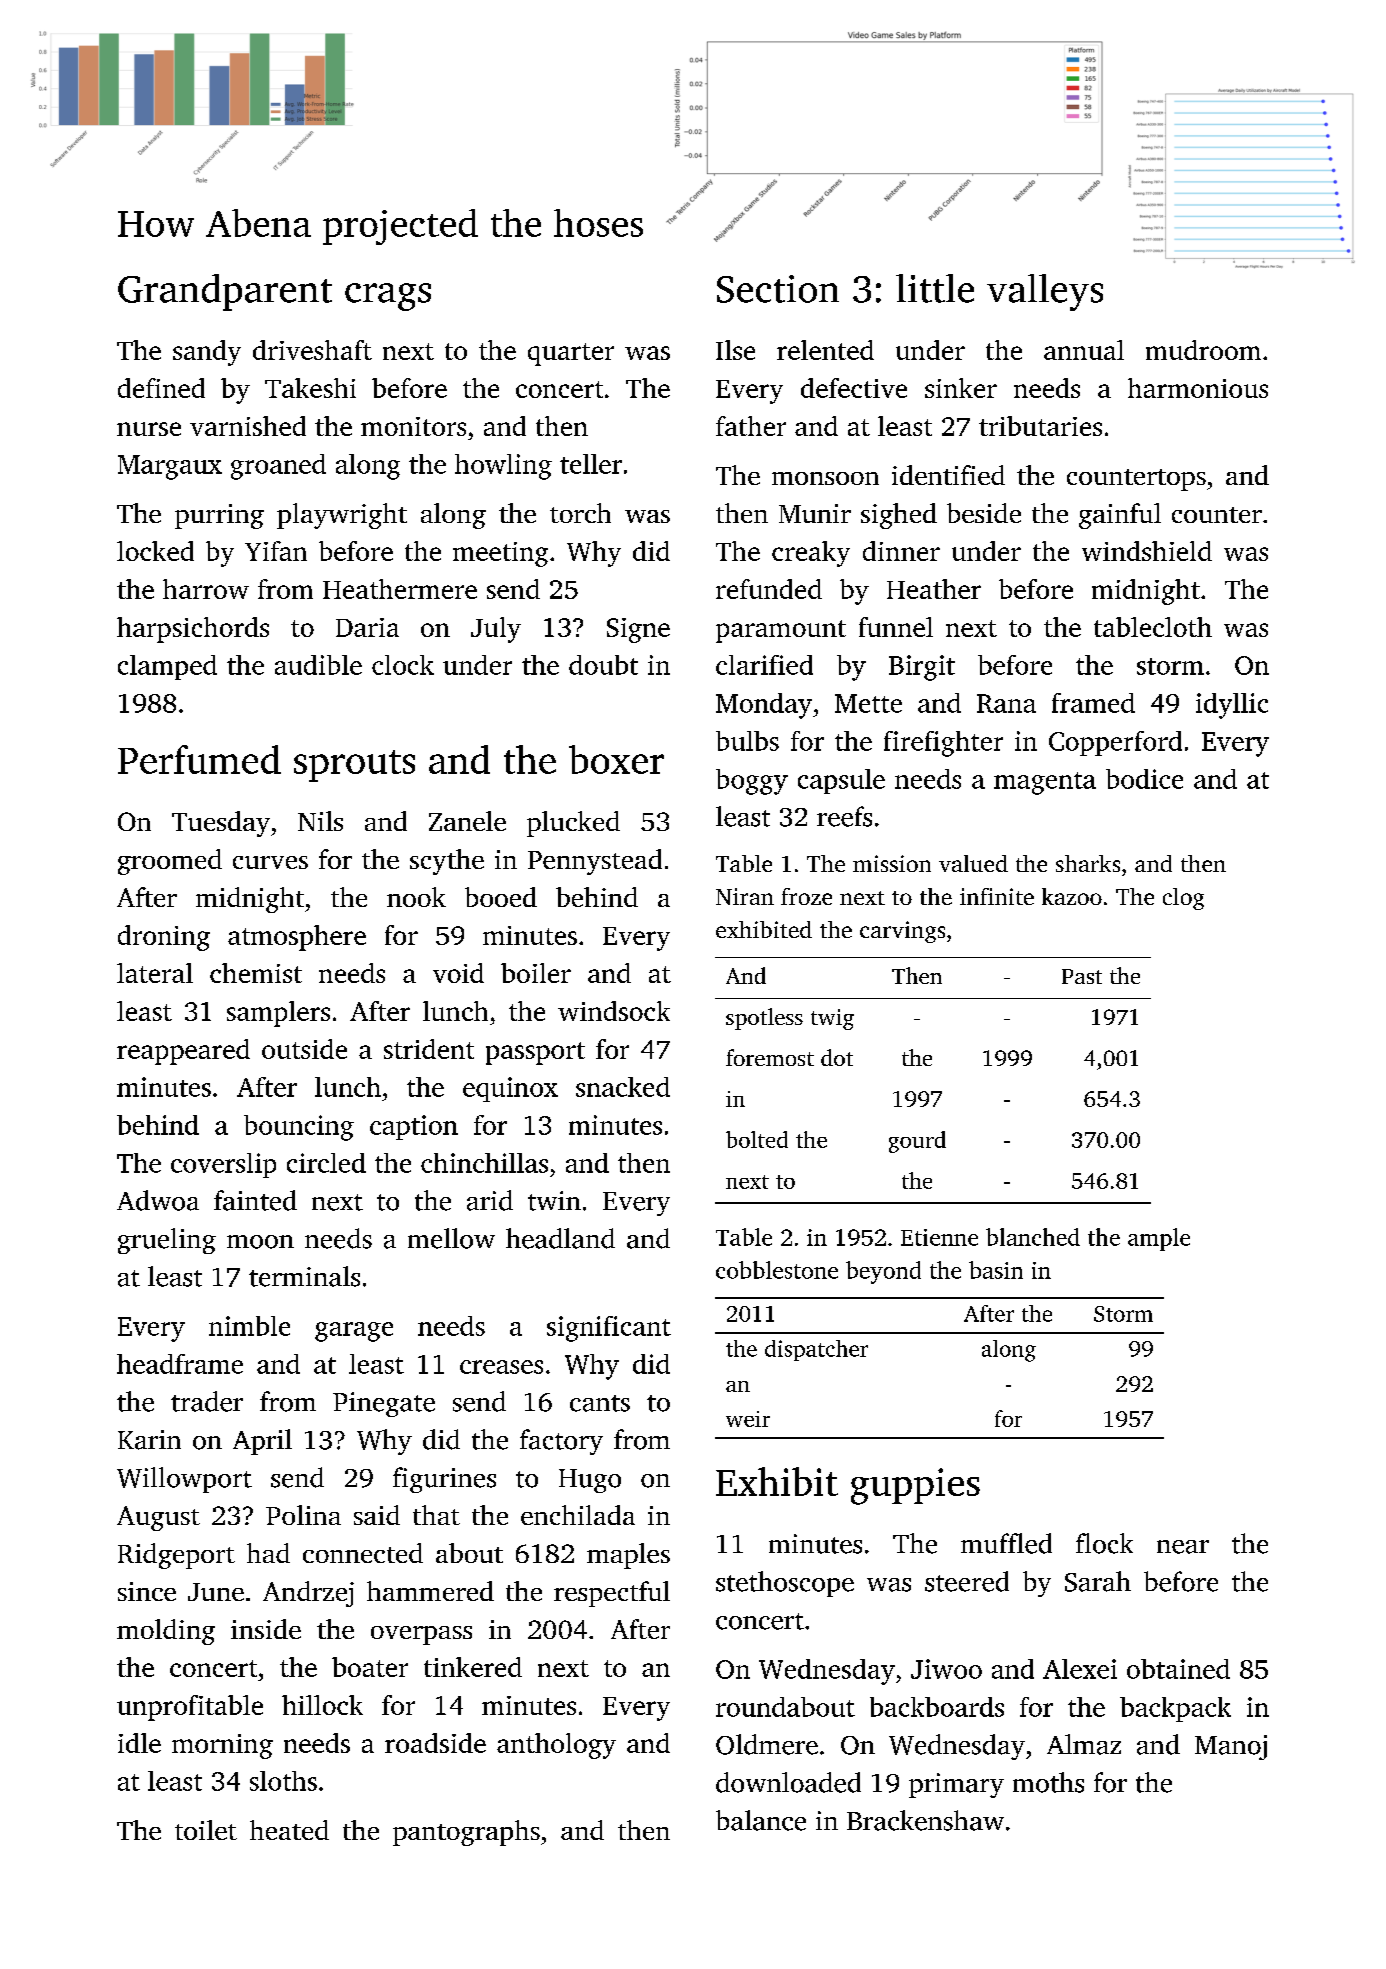 The width and height of the image is (1386, 1969). What do you see at coordinates (778, 289) in the image?
I see `Section` at bounding box center [778, 289].
